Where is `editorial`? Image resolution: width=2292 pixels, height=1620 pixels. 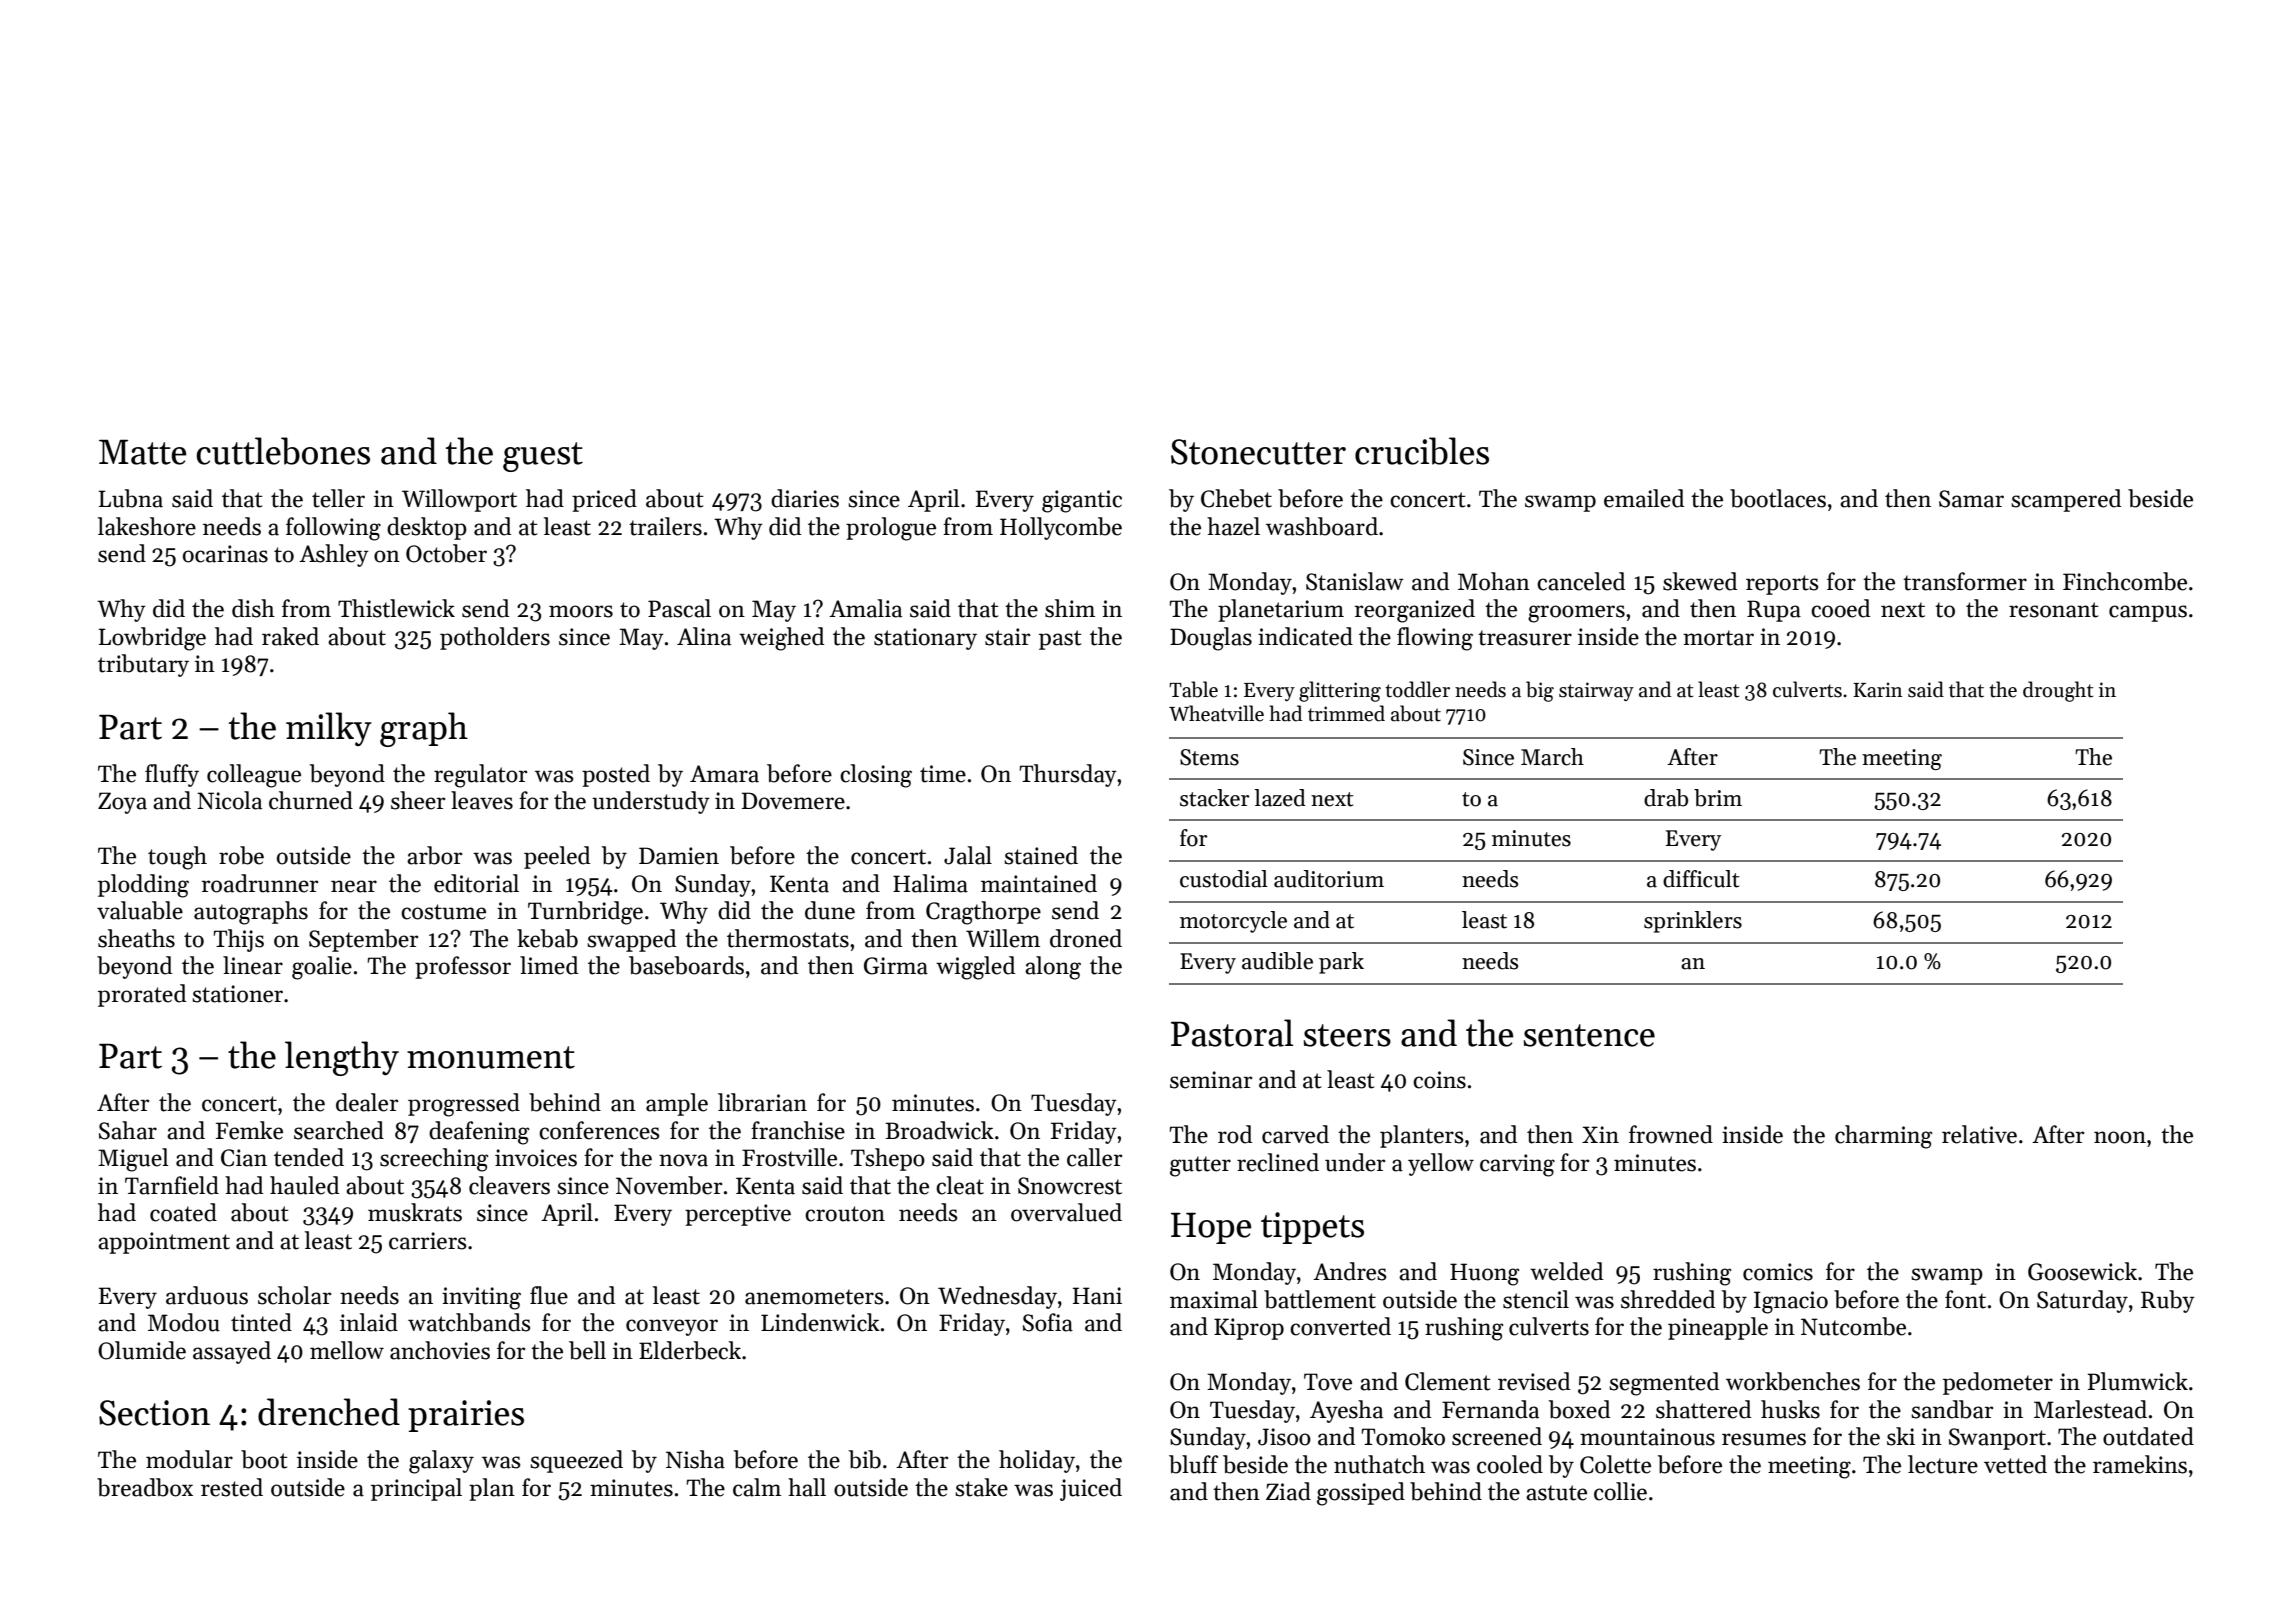 editorial is located at coordinates (476, 883).
